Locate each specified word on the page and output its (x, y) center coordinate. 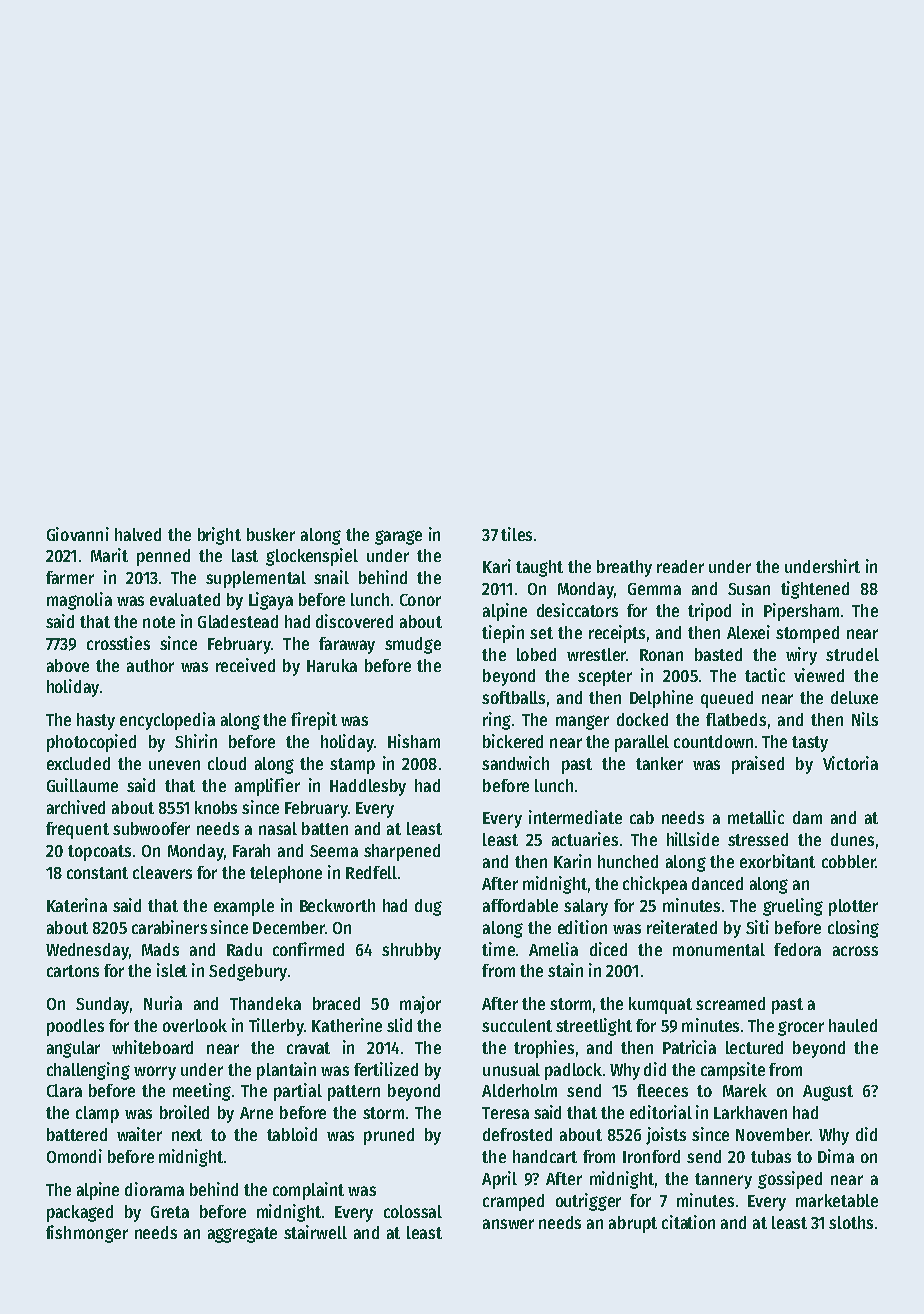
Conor (420, 600)
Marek (745, 1090)
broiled (184, 1112)
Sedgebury (248, 972)
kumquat (660, 1005)
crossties (118, 643)
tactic (765, 675)
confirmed (308, 949)
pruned (389, 1136)
